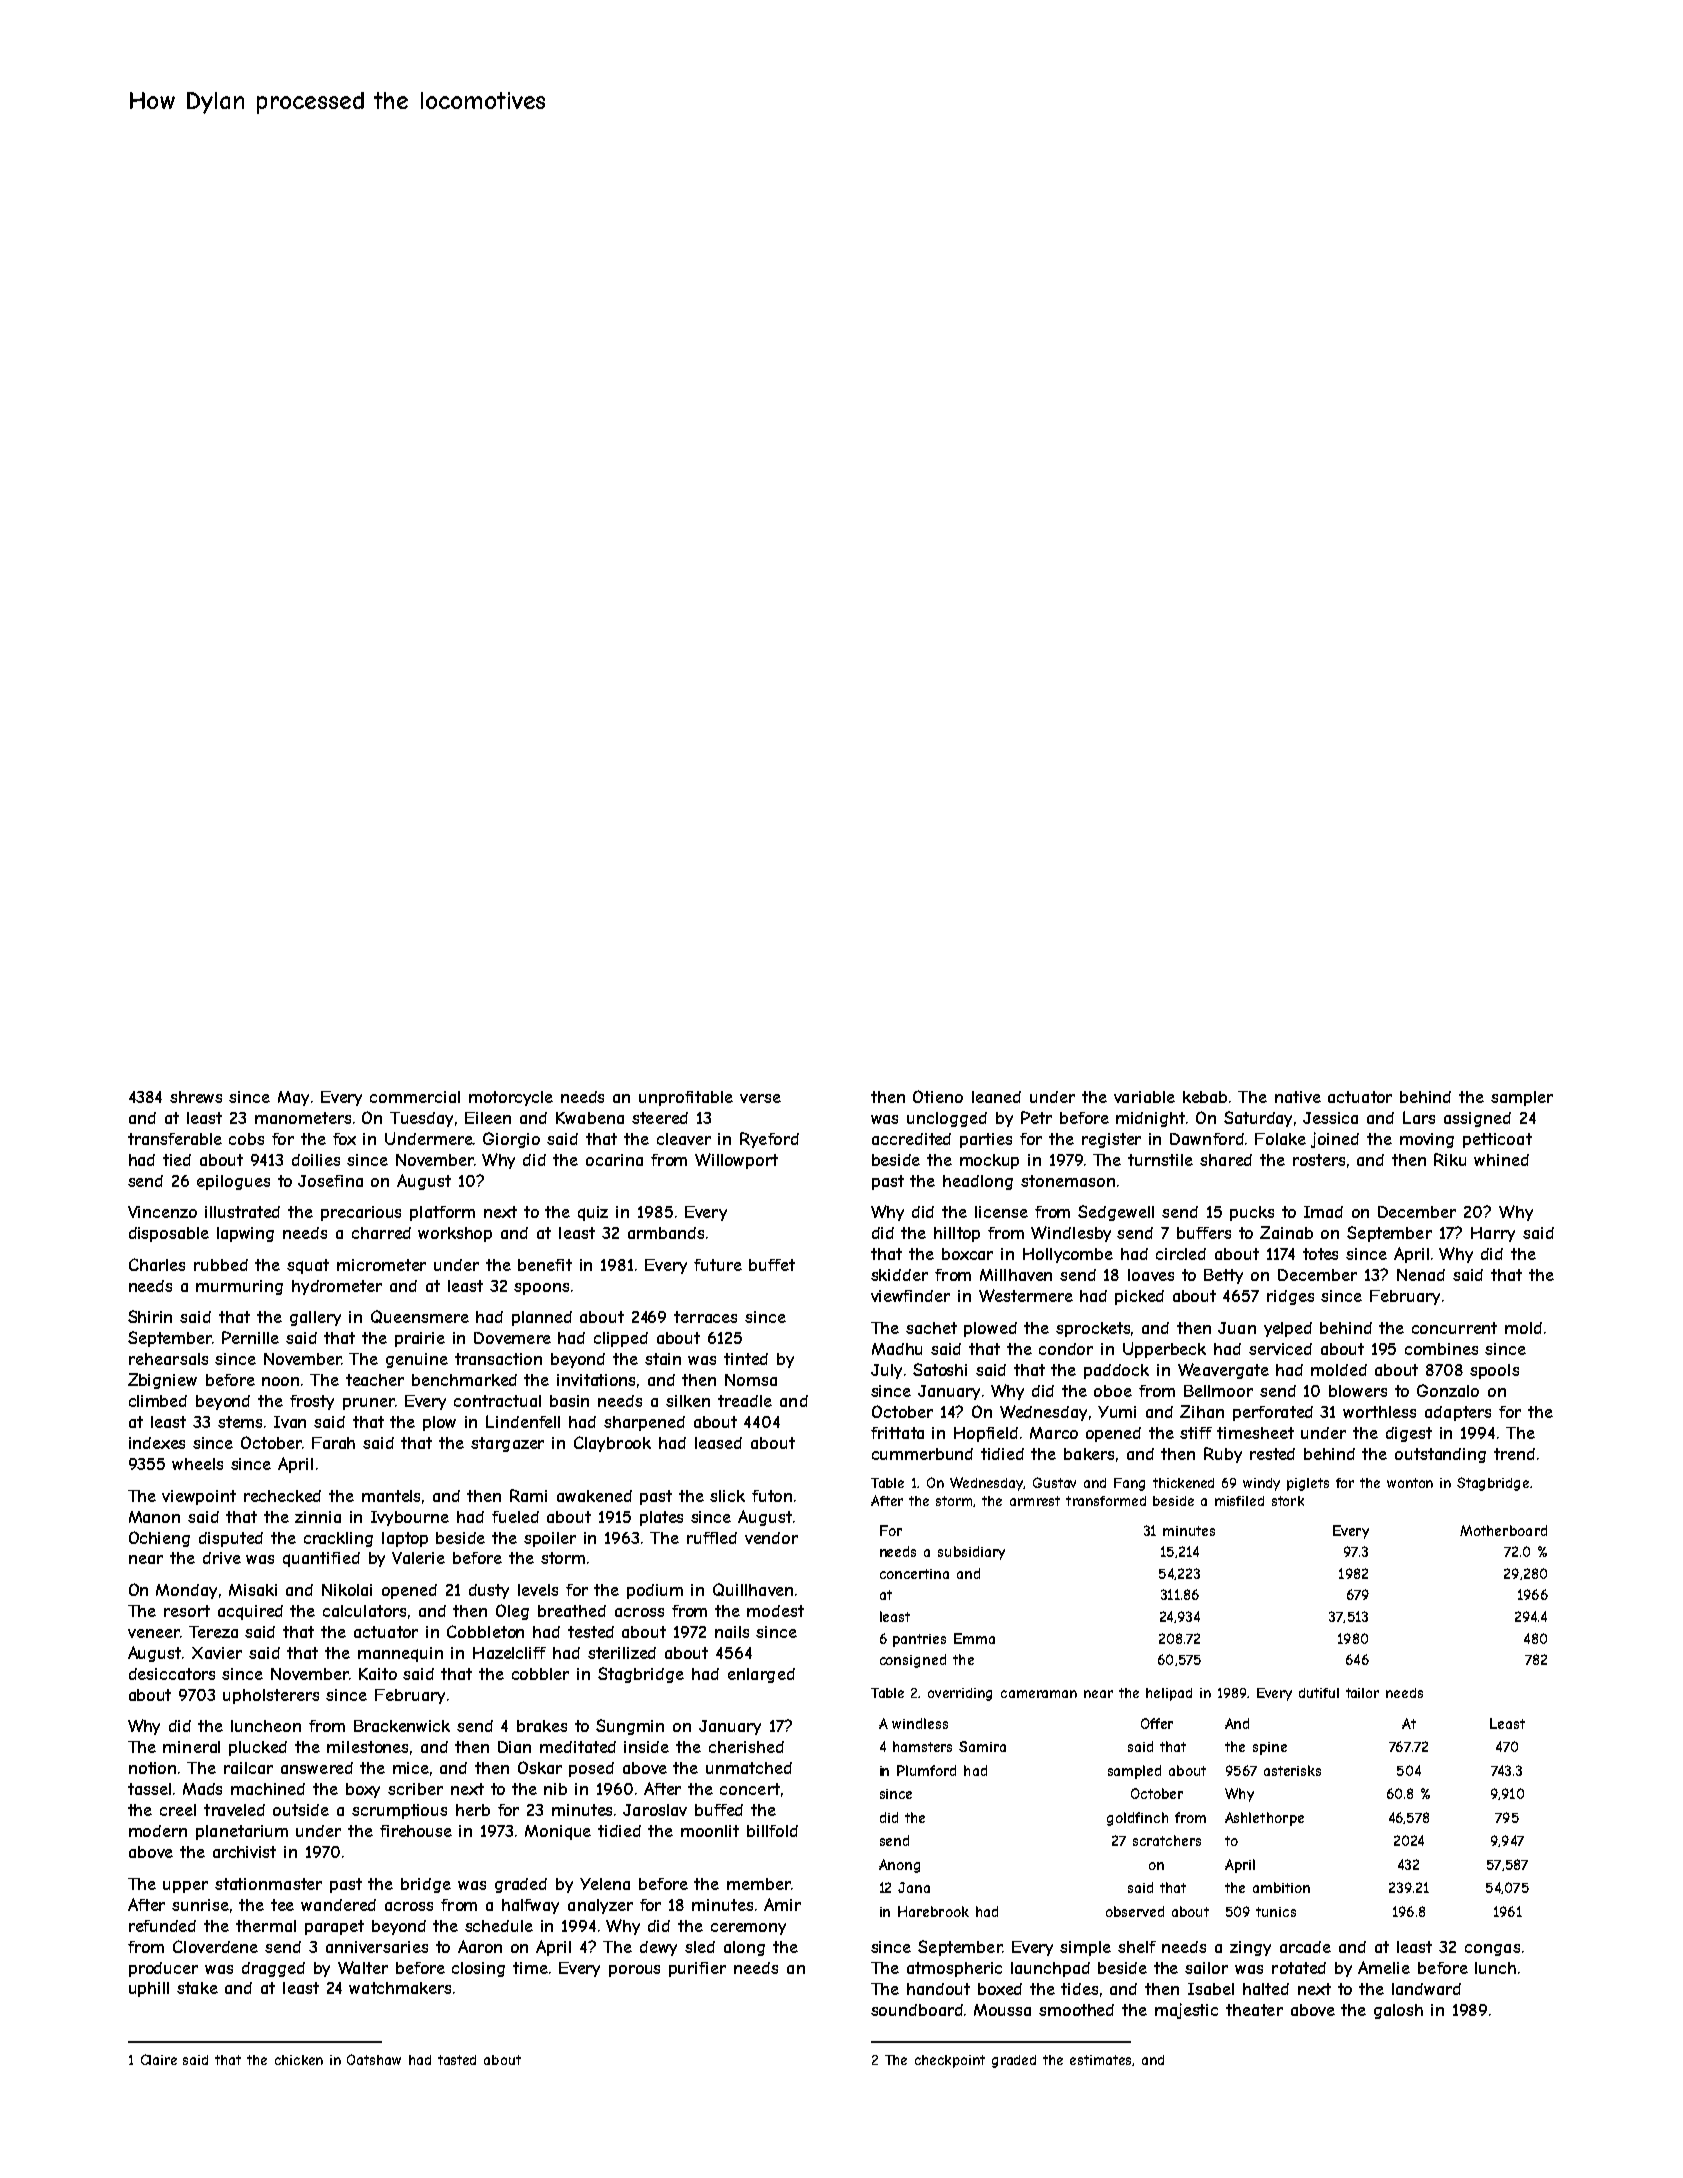 Image resolution: width=1683 pixels, height=2178 pixels. I want to click on desiccators, so click(172, 1674).
